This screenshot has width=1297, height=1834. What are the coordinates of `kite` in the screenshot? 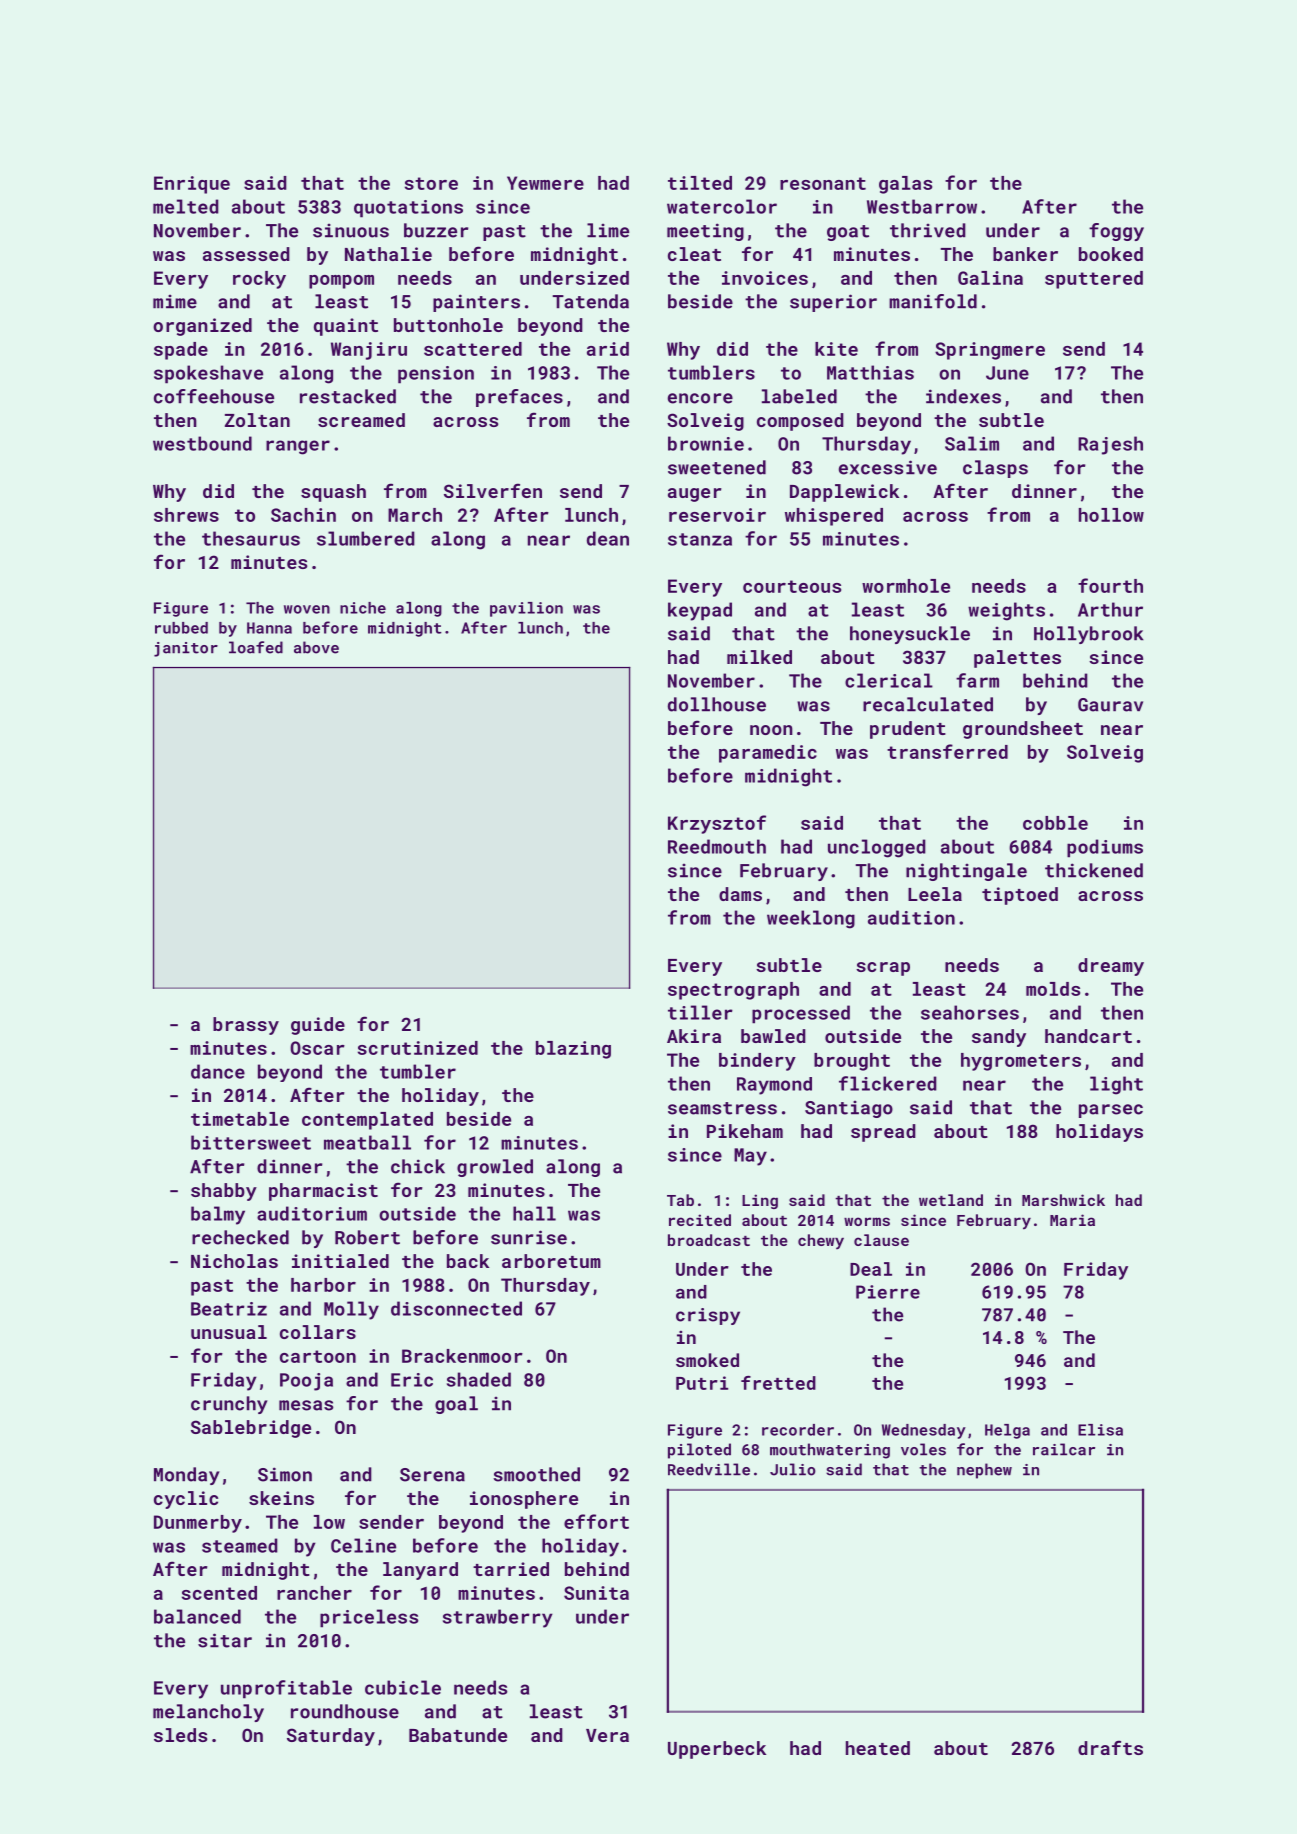 It's located at (836, 349).
